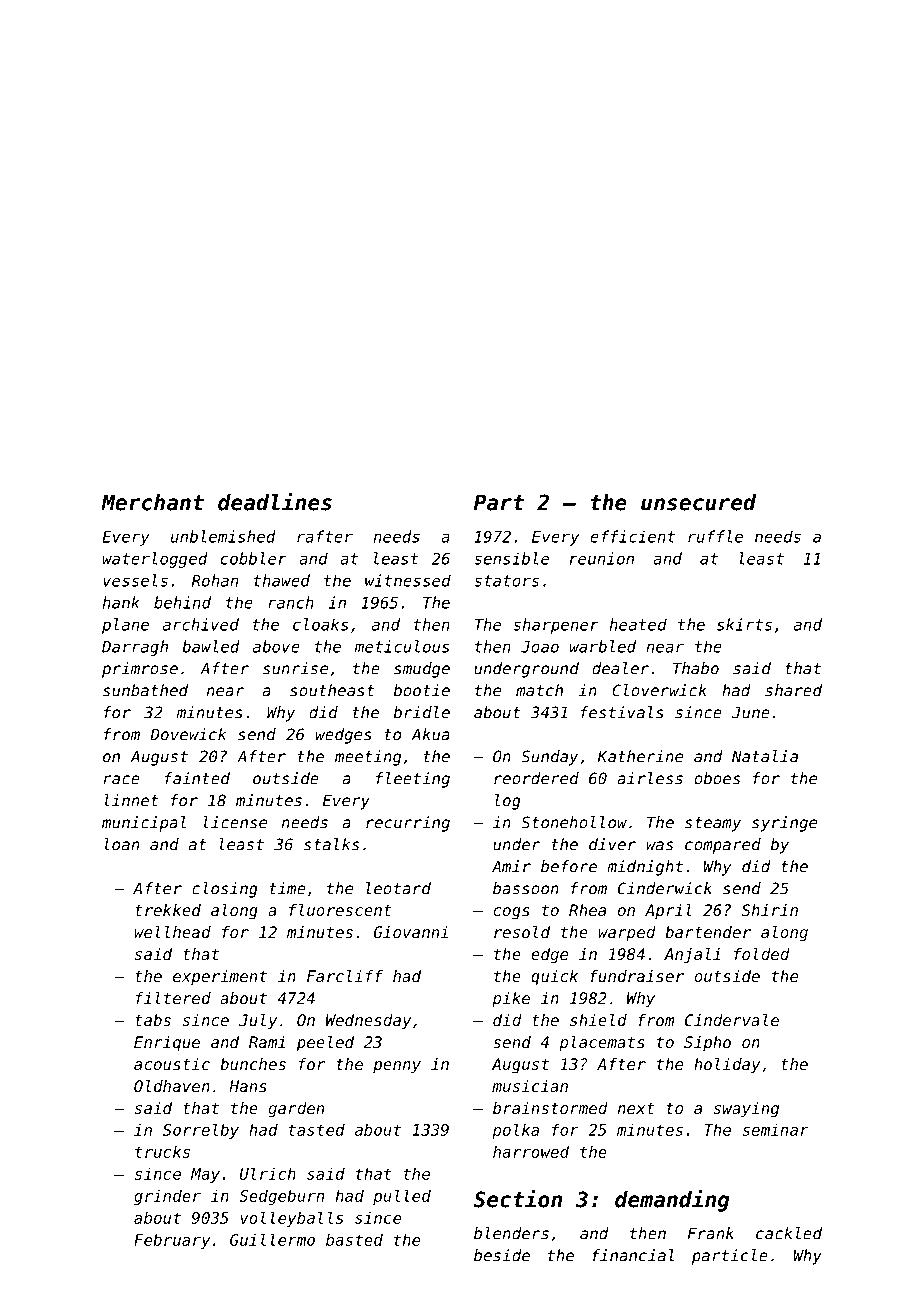  Describe the element at coordinates (511, 558) in the page. I see `sensible` at that location.
